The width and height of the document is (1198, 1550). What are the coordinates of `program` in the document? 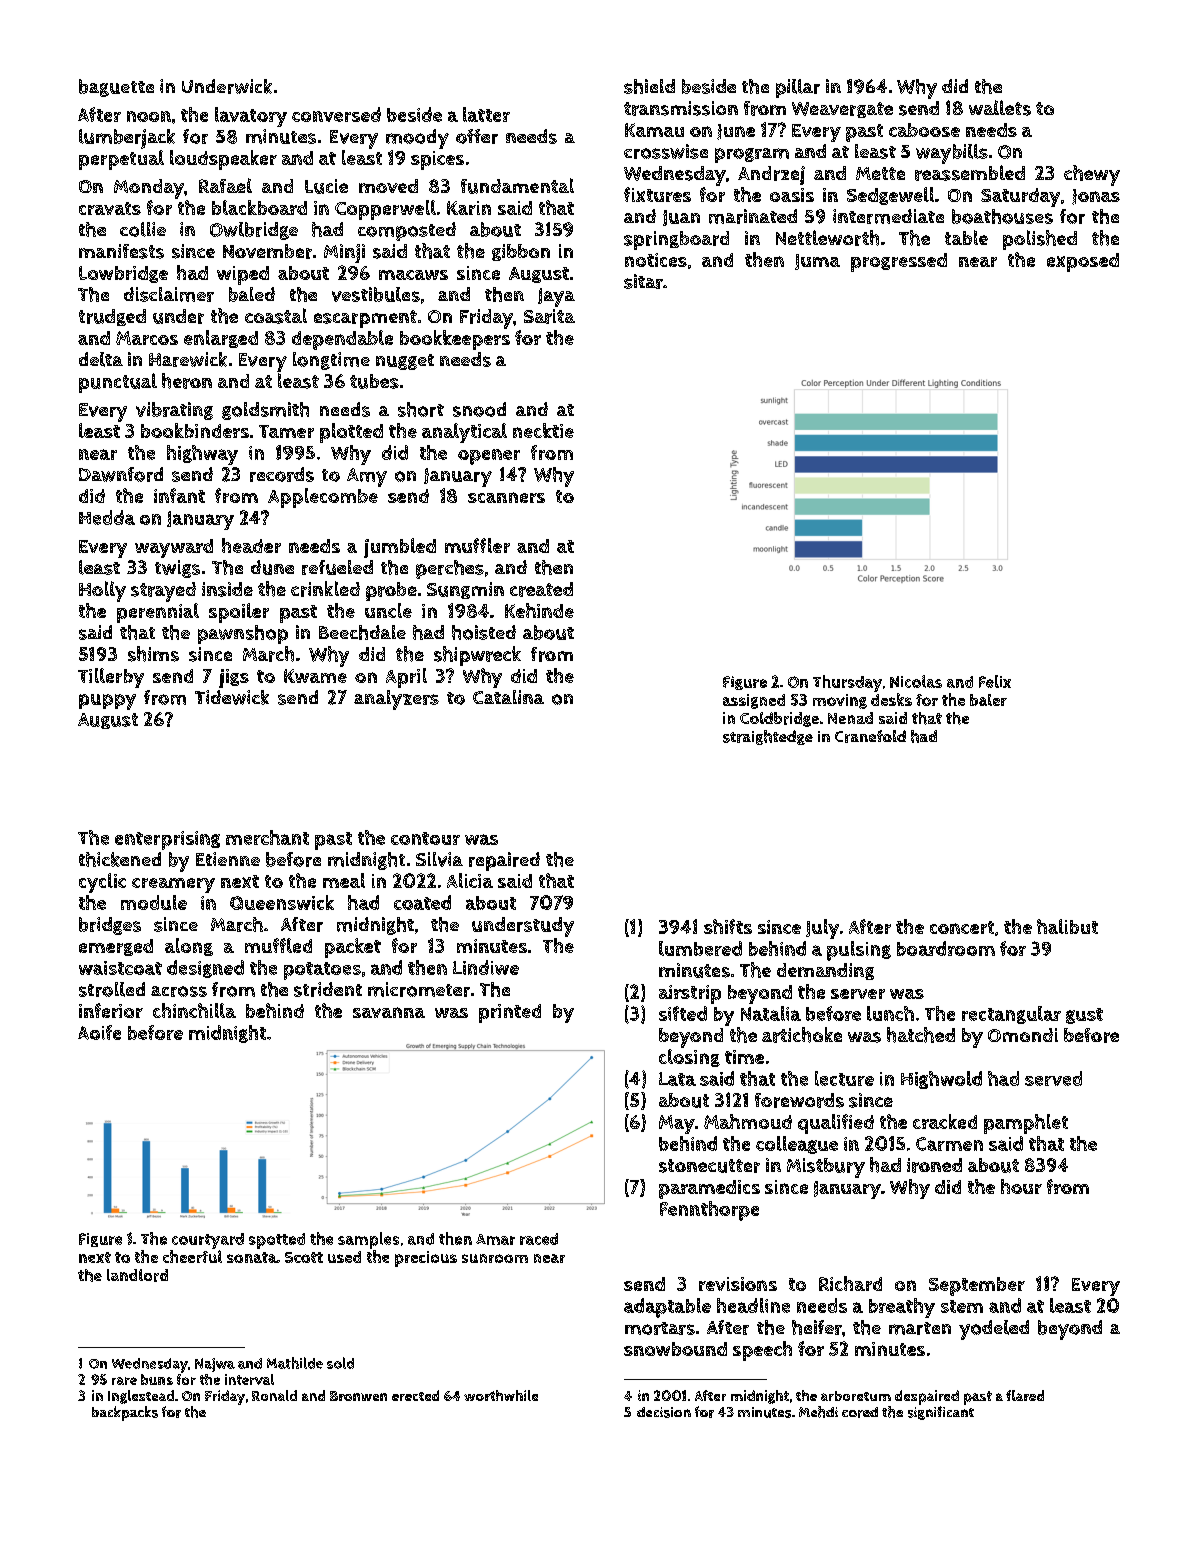 It's located at (752, 155).
